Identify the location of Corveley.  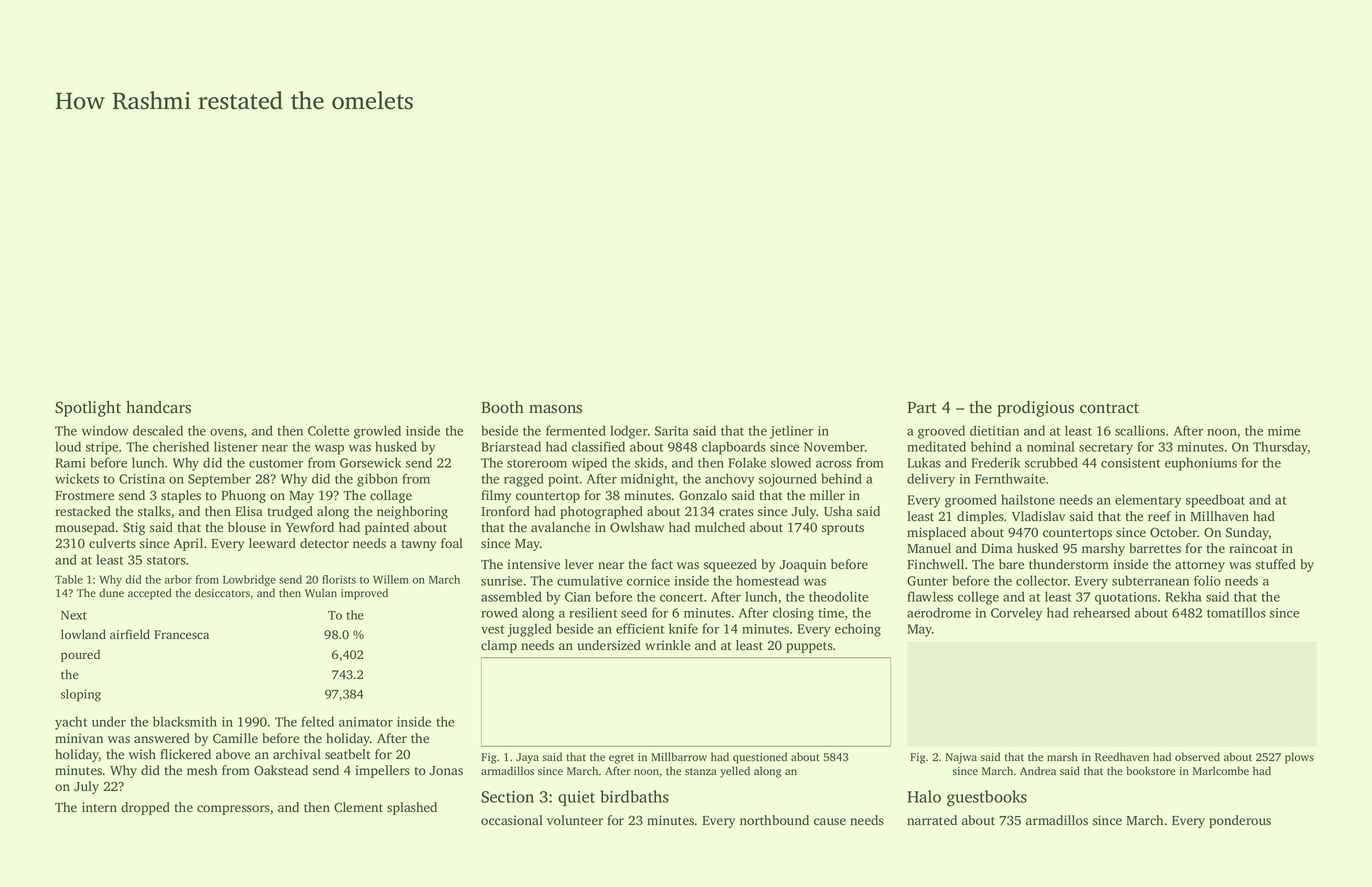
(1016, 614).
